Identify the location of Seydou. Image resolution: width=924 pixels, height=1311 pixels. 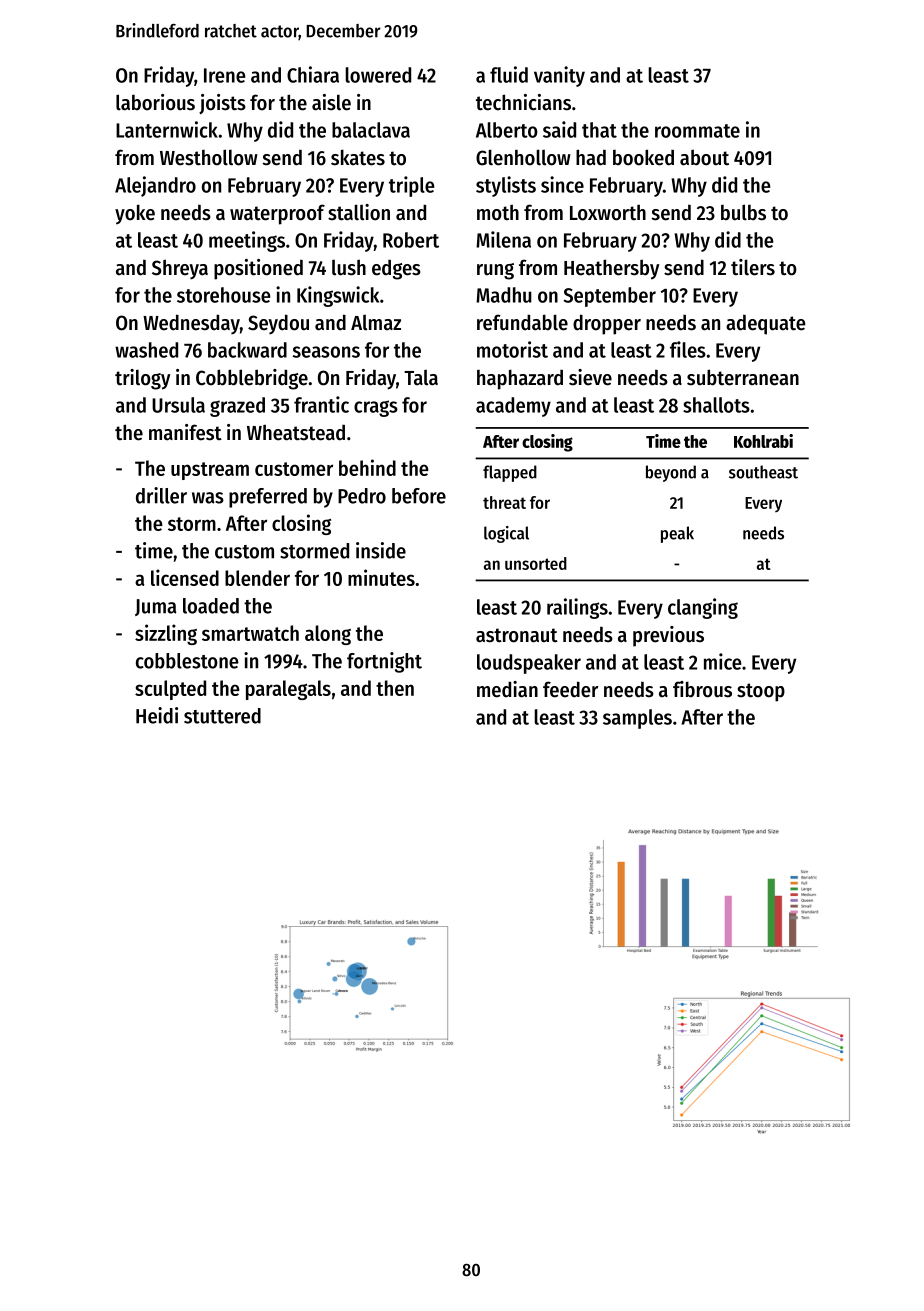
(278, 324).
